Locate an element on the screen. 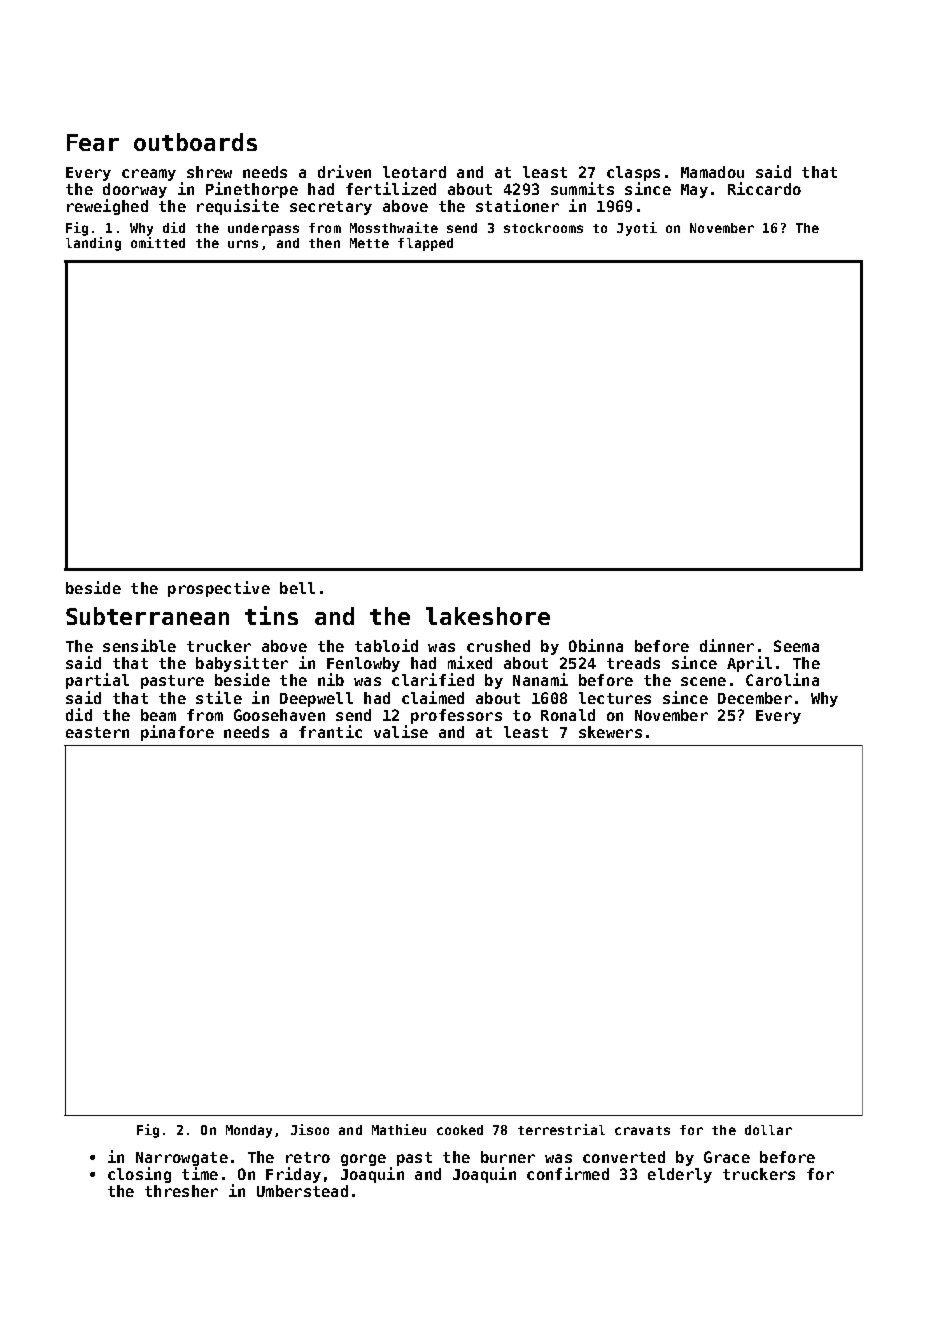  leotard is located at coordinates (414, 172).
